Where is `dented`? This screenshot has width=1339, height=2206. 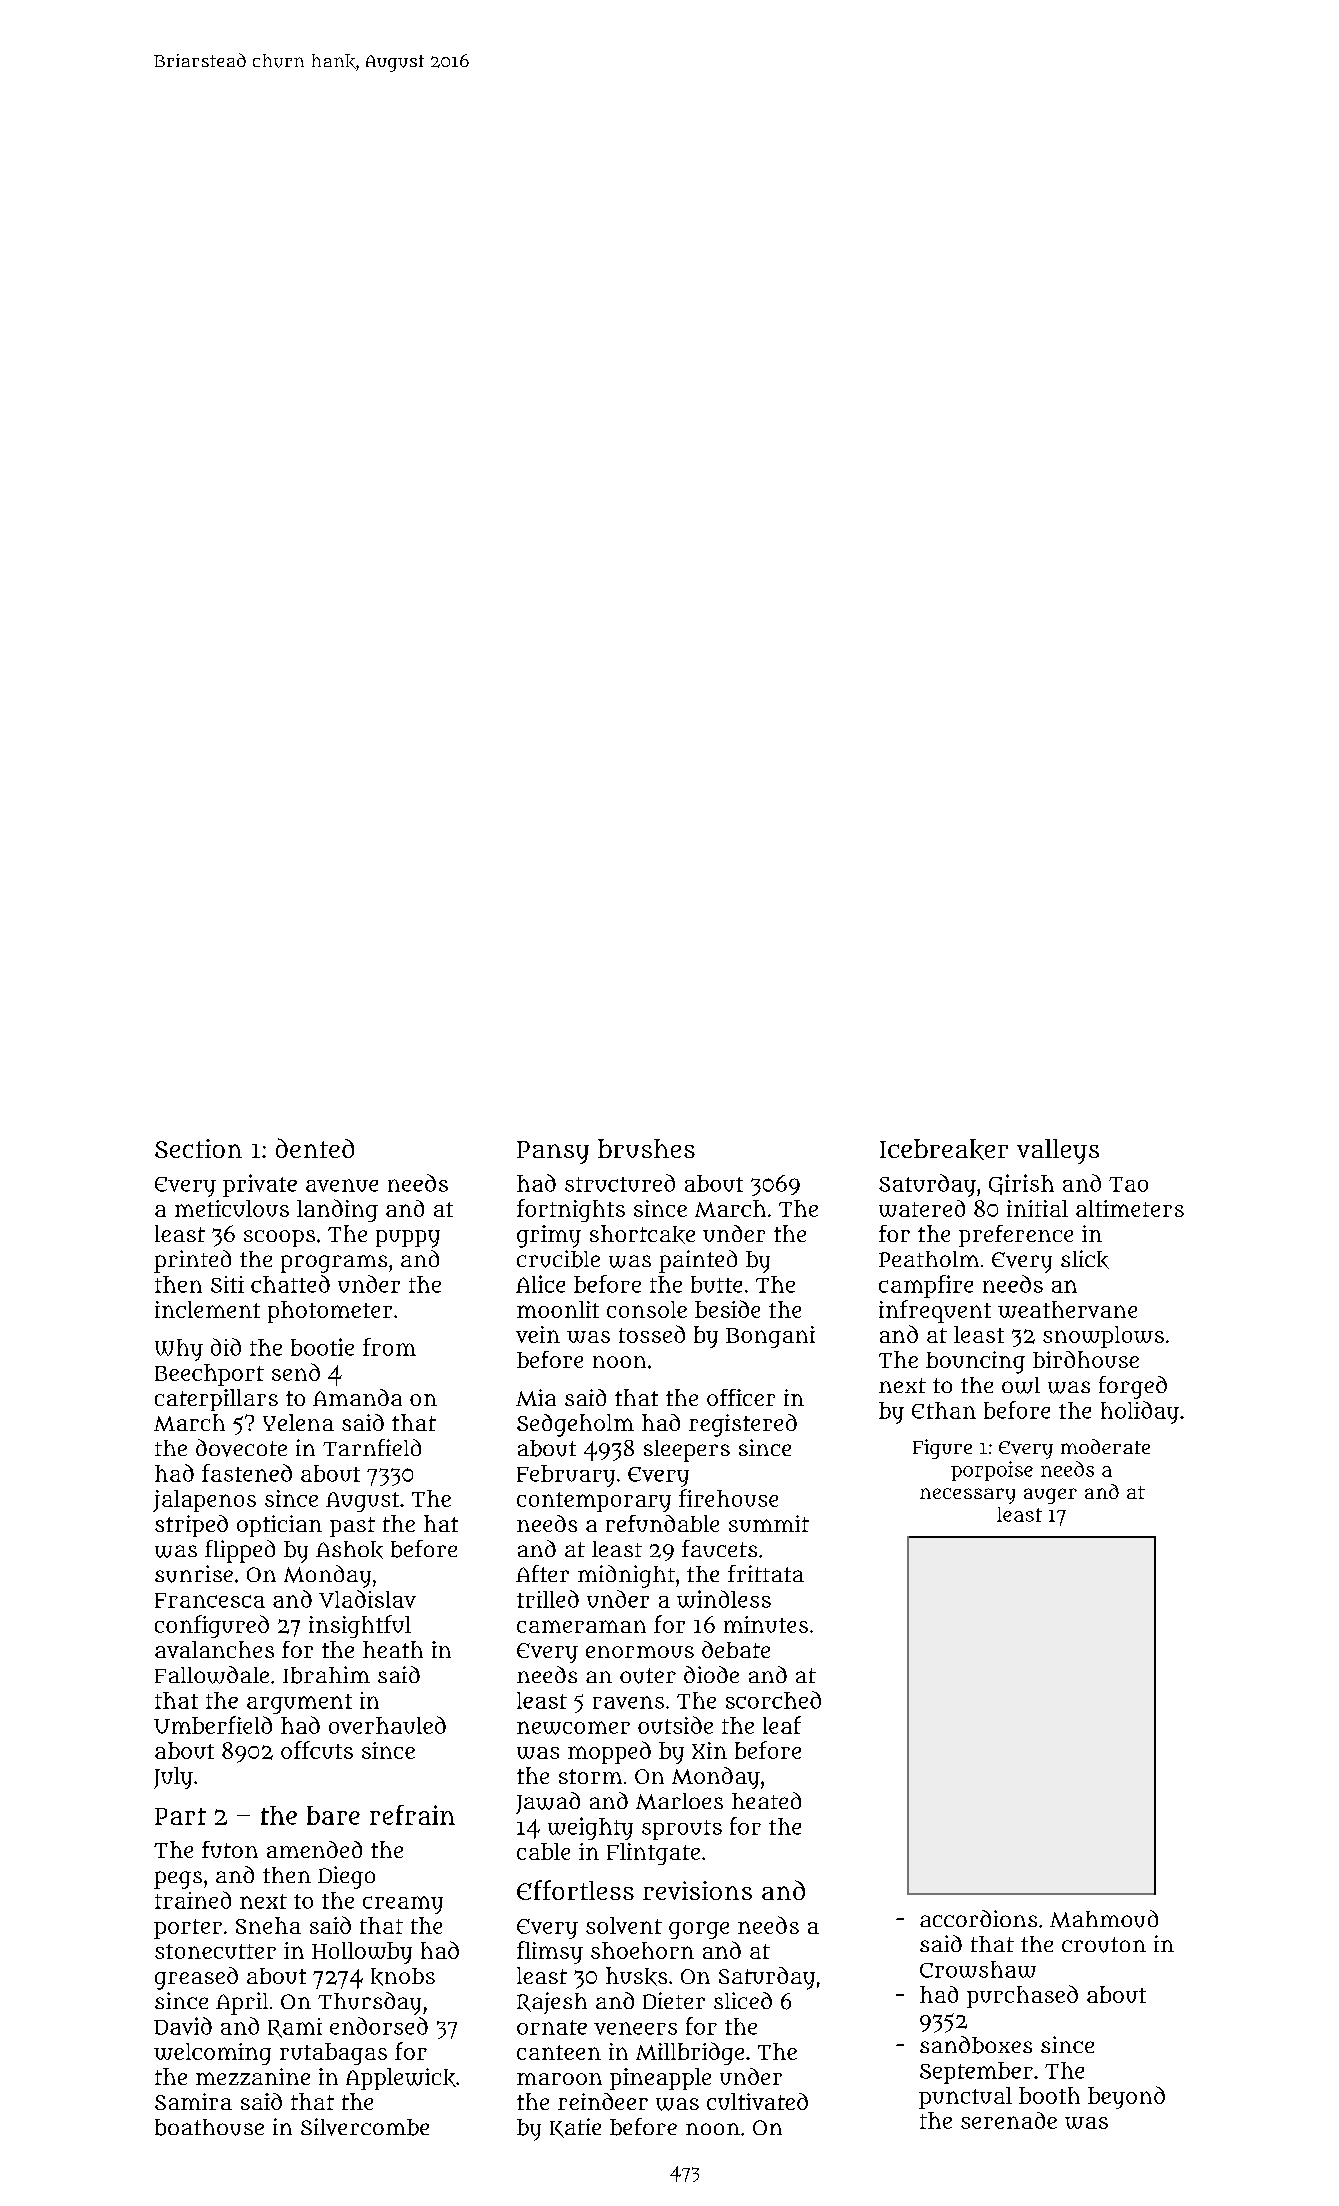
dented is located at coordinates (315, 1148).
